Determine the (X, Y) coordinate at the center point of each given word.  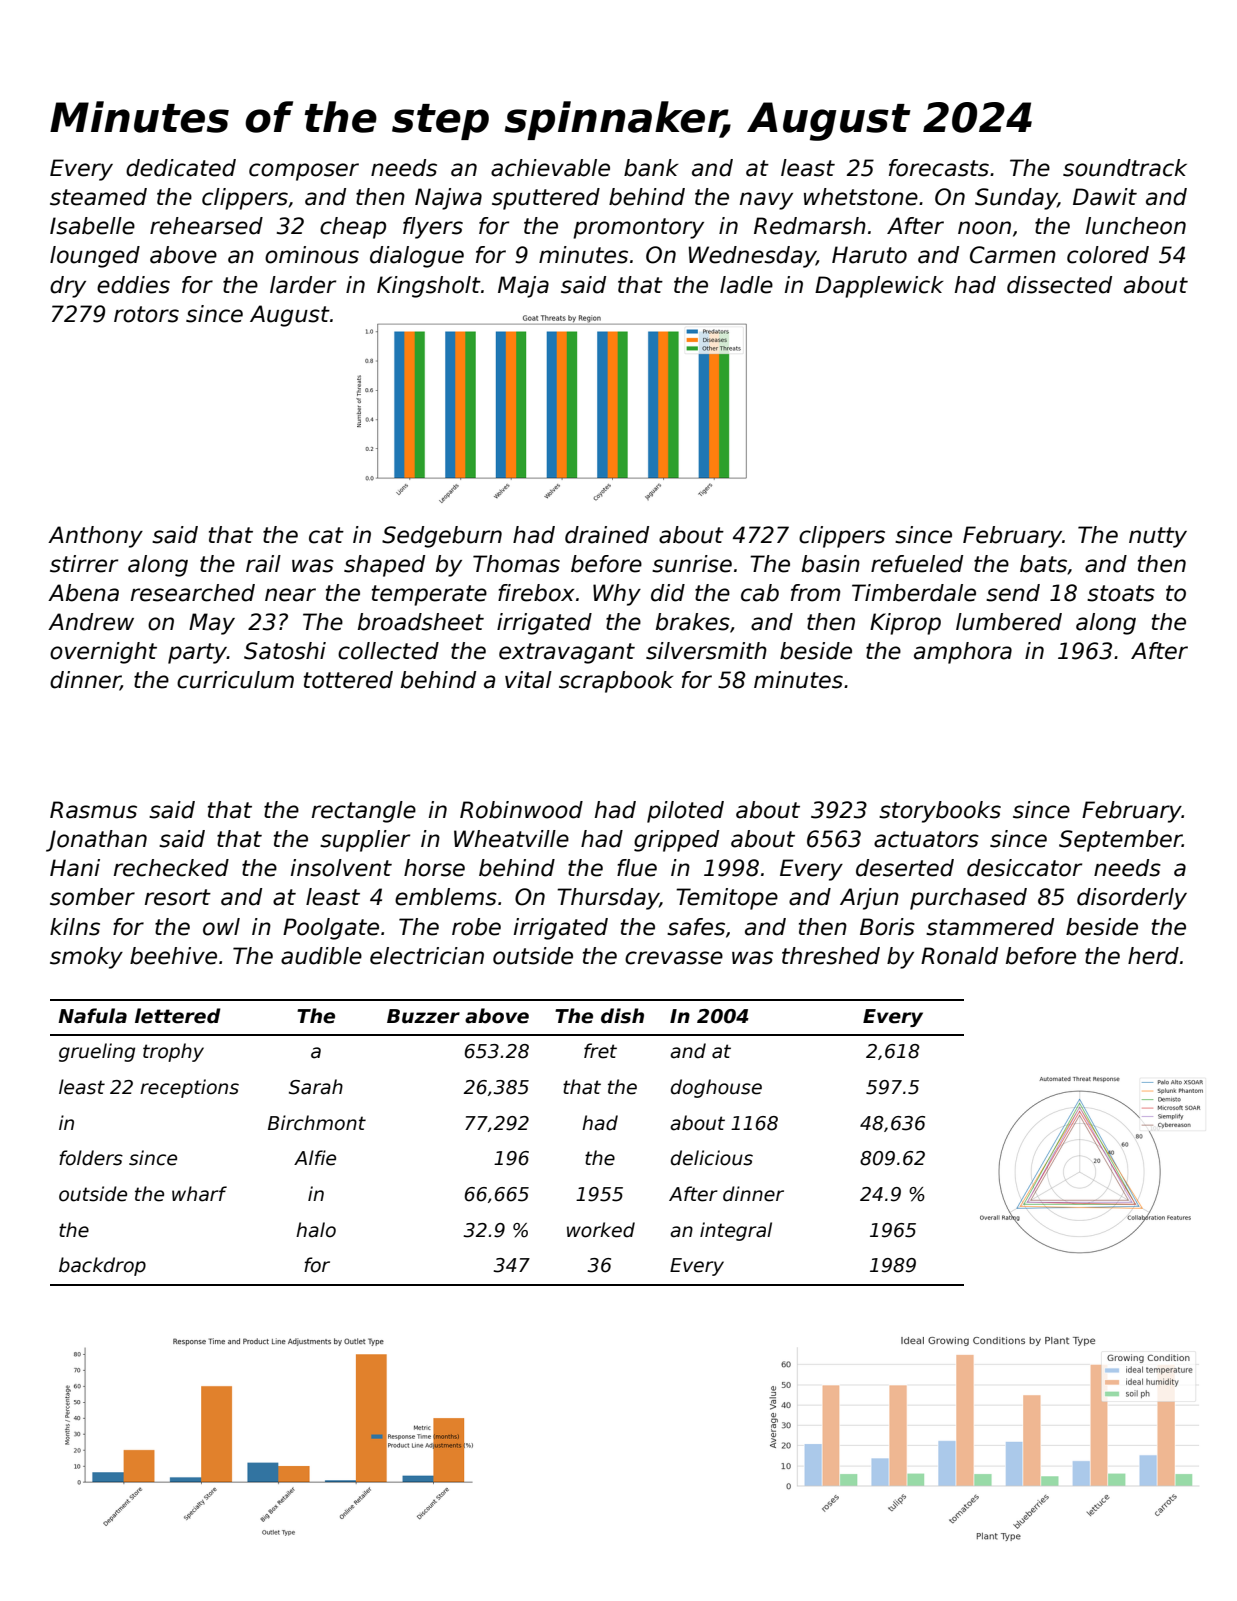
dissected (1059, 285)
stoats (1121, 593)
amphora (963, 653)
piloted (685, 812)
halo (316, 1230)
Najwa (448, 199)
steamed (98, 197)
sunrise (692, 564)
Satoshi (285, 651)
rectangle (364, 812)
